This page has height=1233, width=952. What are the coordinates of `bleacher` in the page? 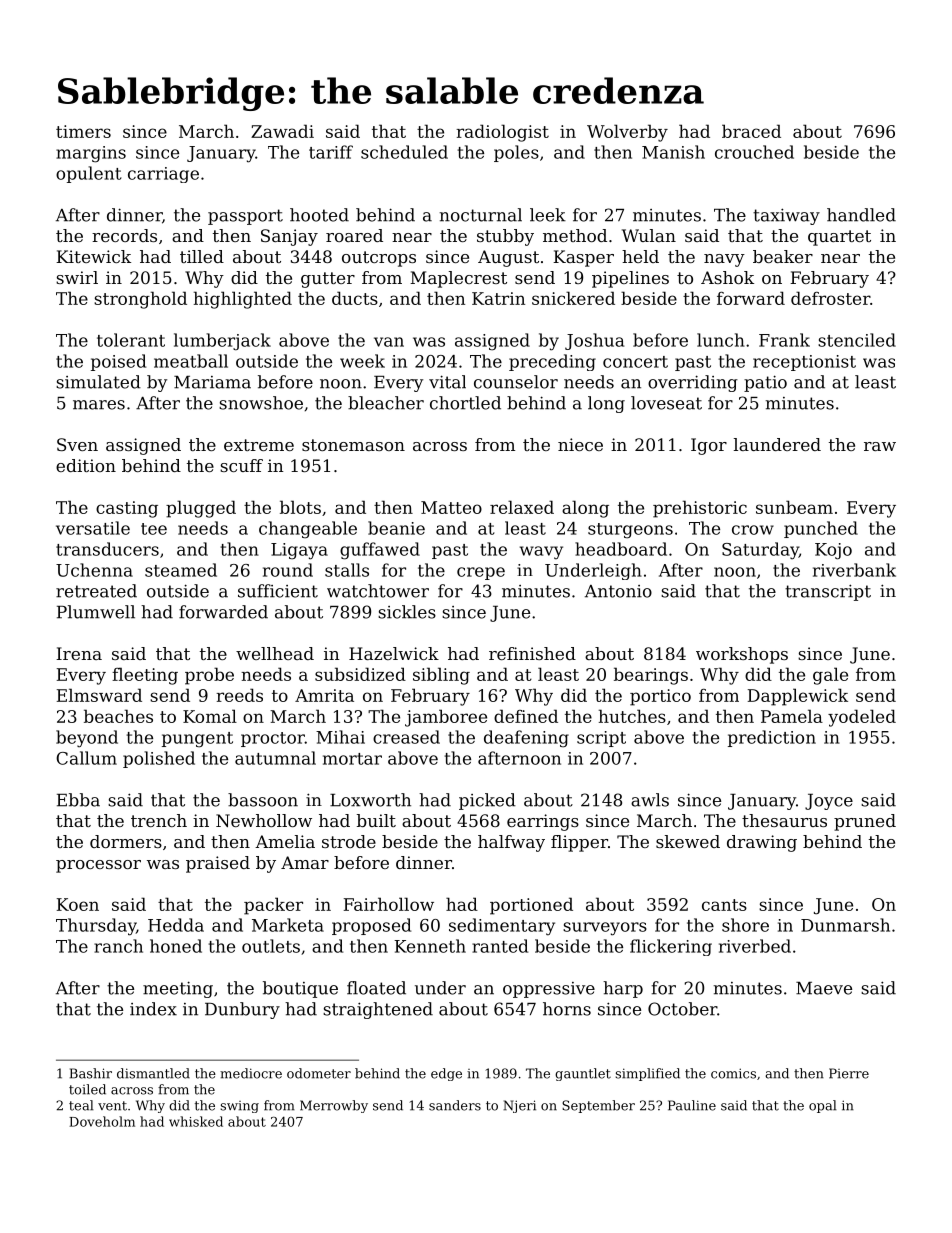 It's located at (386, 403).
